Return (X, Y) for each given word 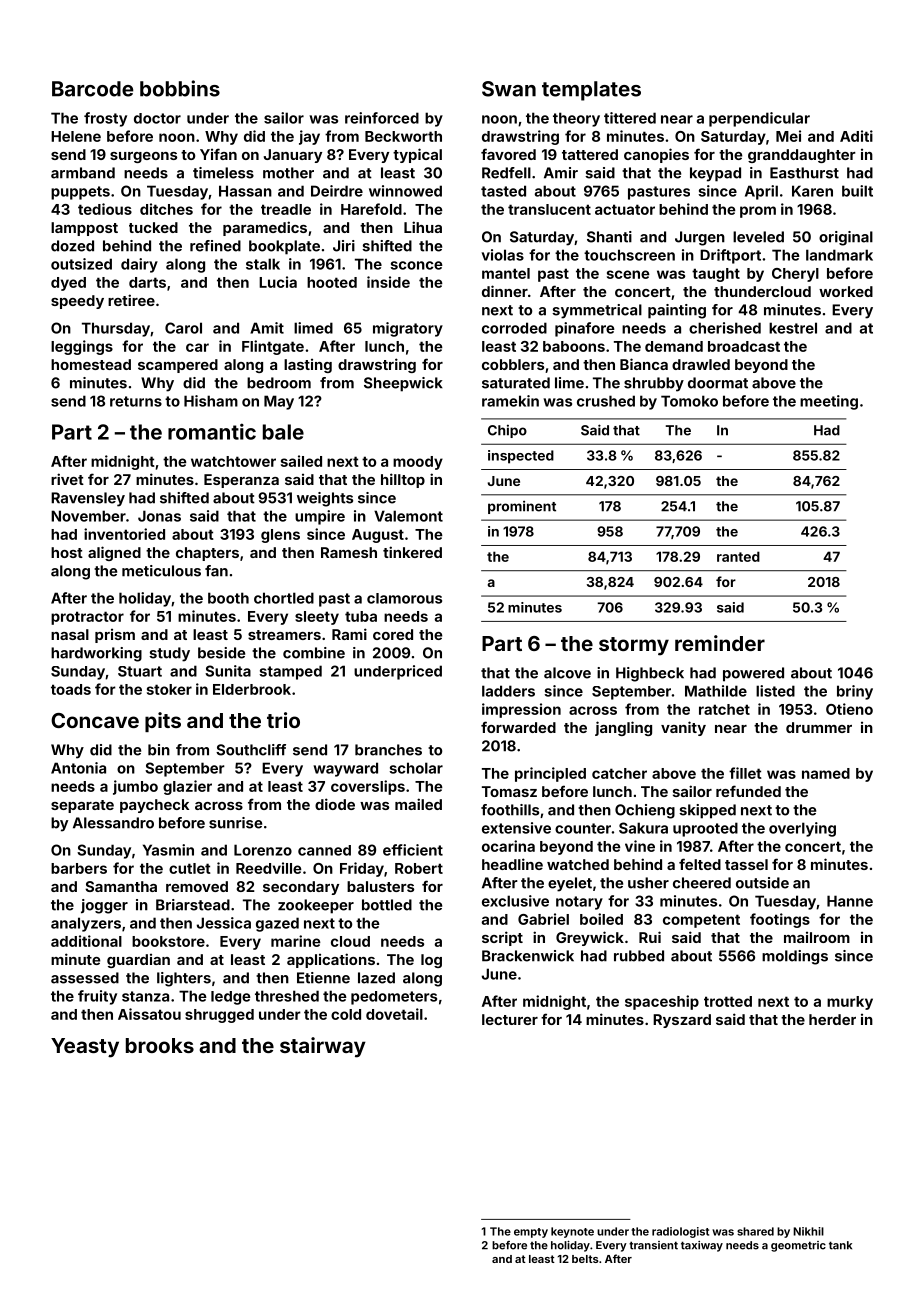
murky (850, 1003)
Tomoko (689, 401)
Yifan (218, 154)
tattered (590, 154)
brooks (160, 1045)
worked (846, 291)
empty (531, 1233)
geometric (798, 1246)
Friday (362, 869)
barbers (79, 868)
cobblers (513, 364)
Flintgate (273, 347)
